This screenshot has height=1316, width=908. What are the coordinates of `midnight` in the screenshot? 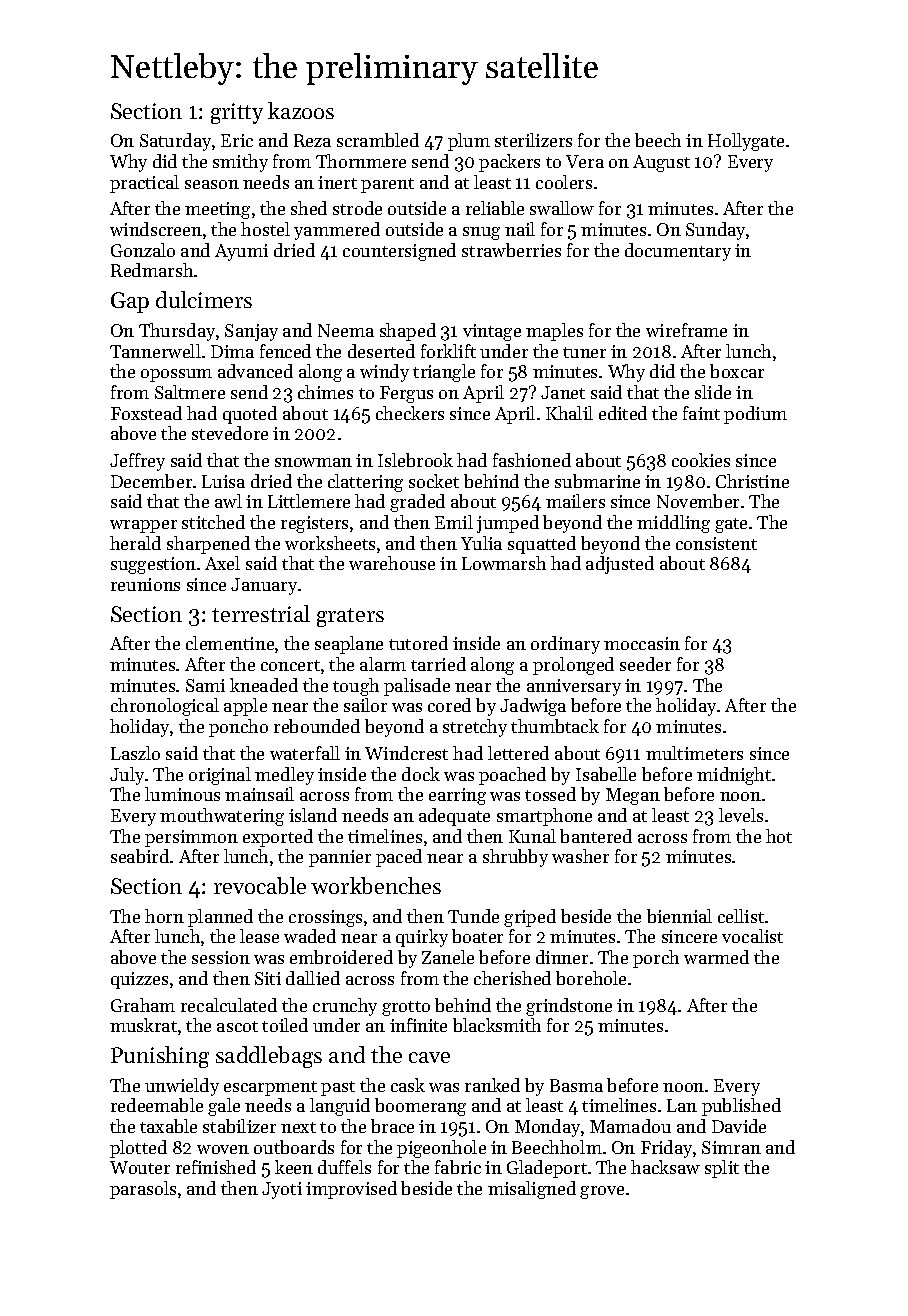 It's located at (734, 776).
